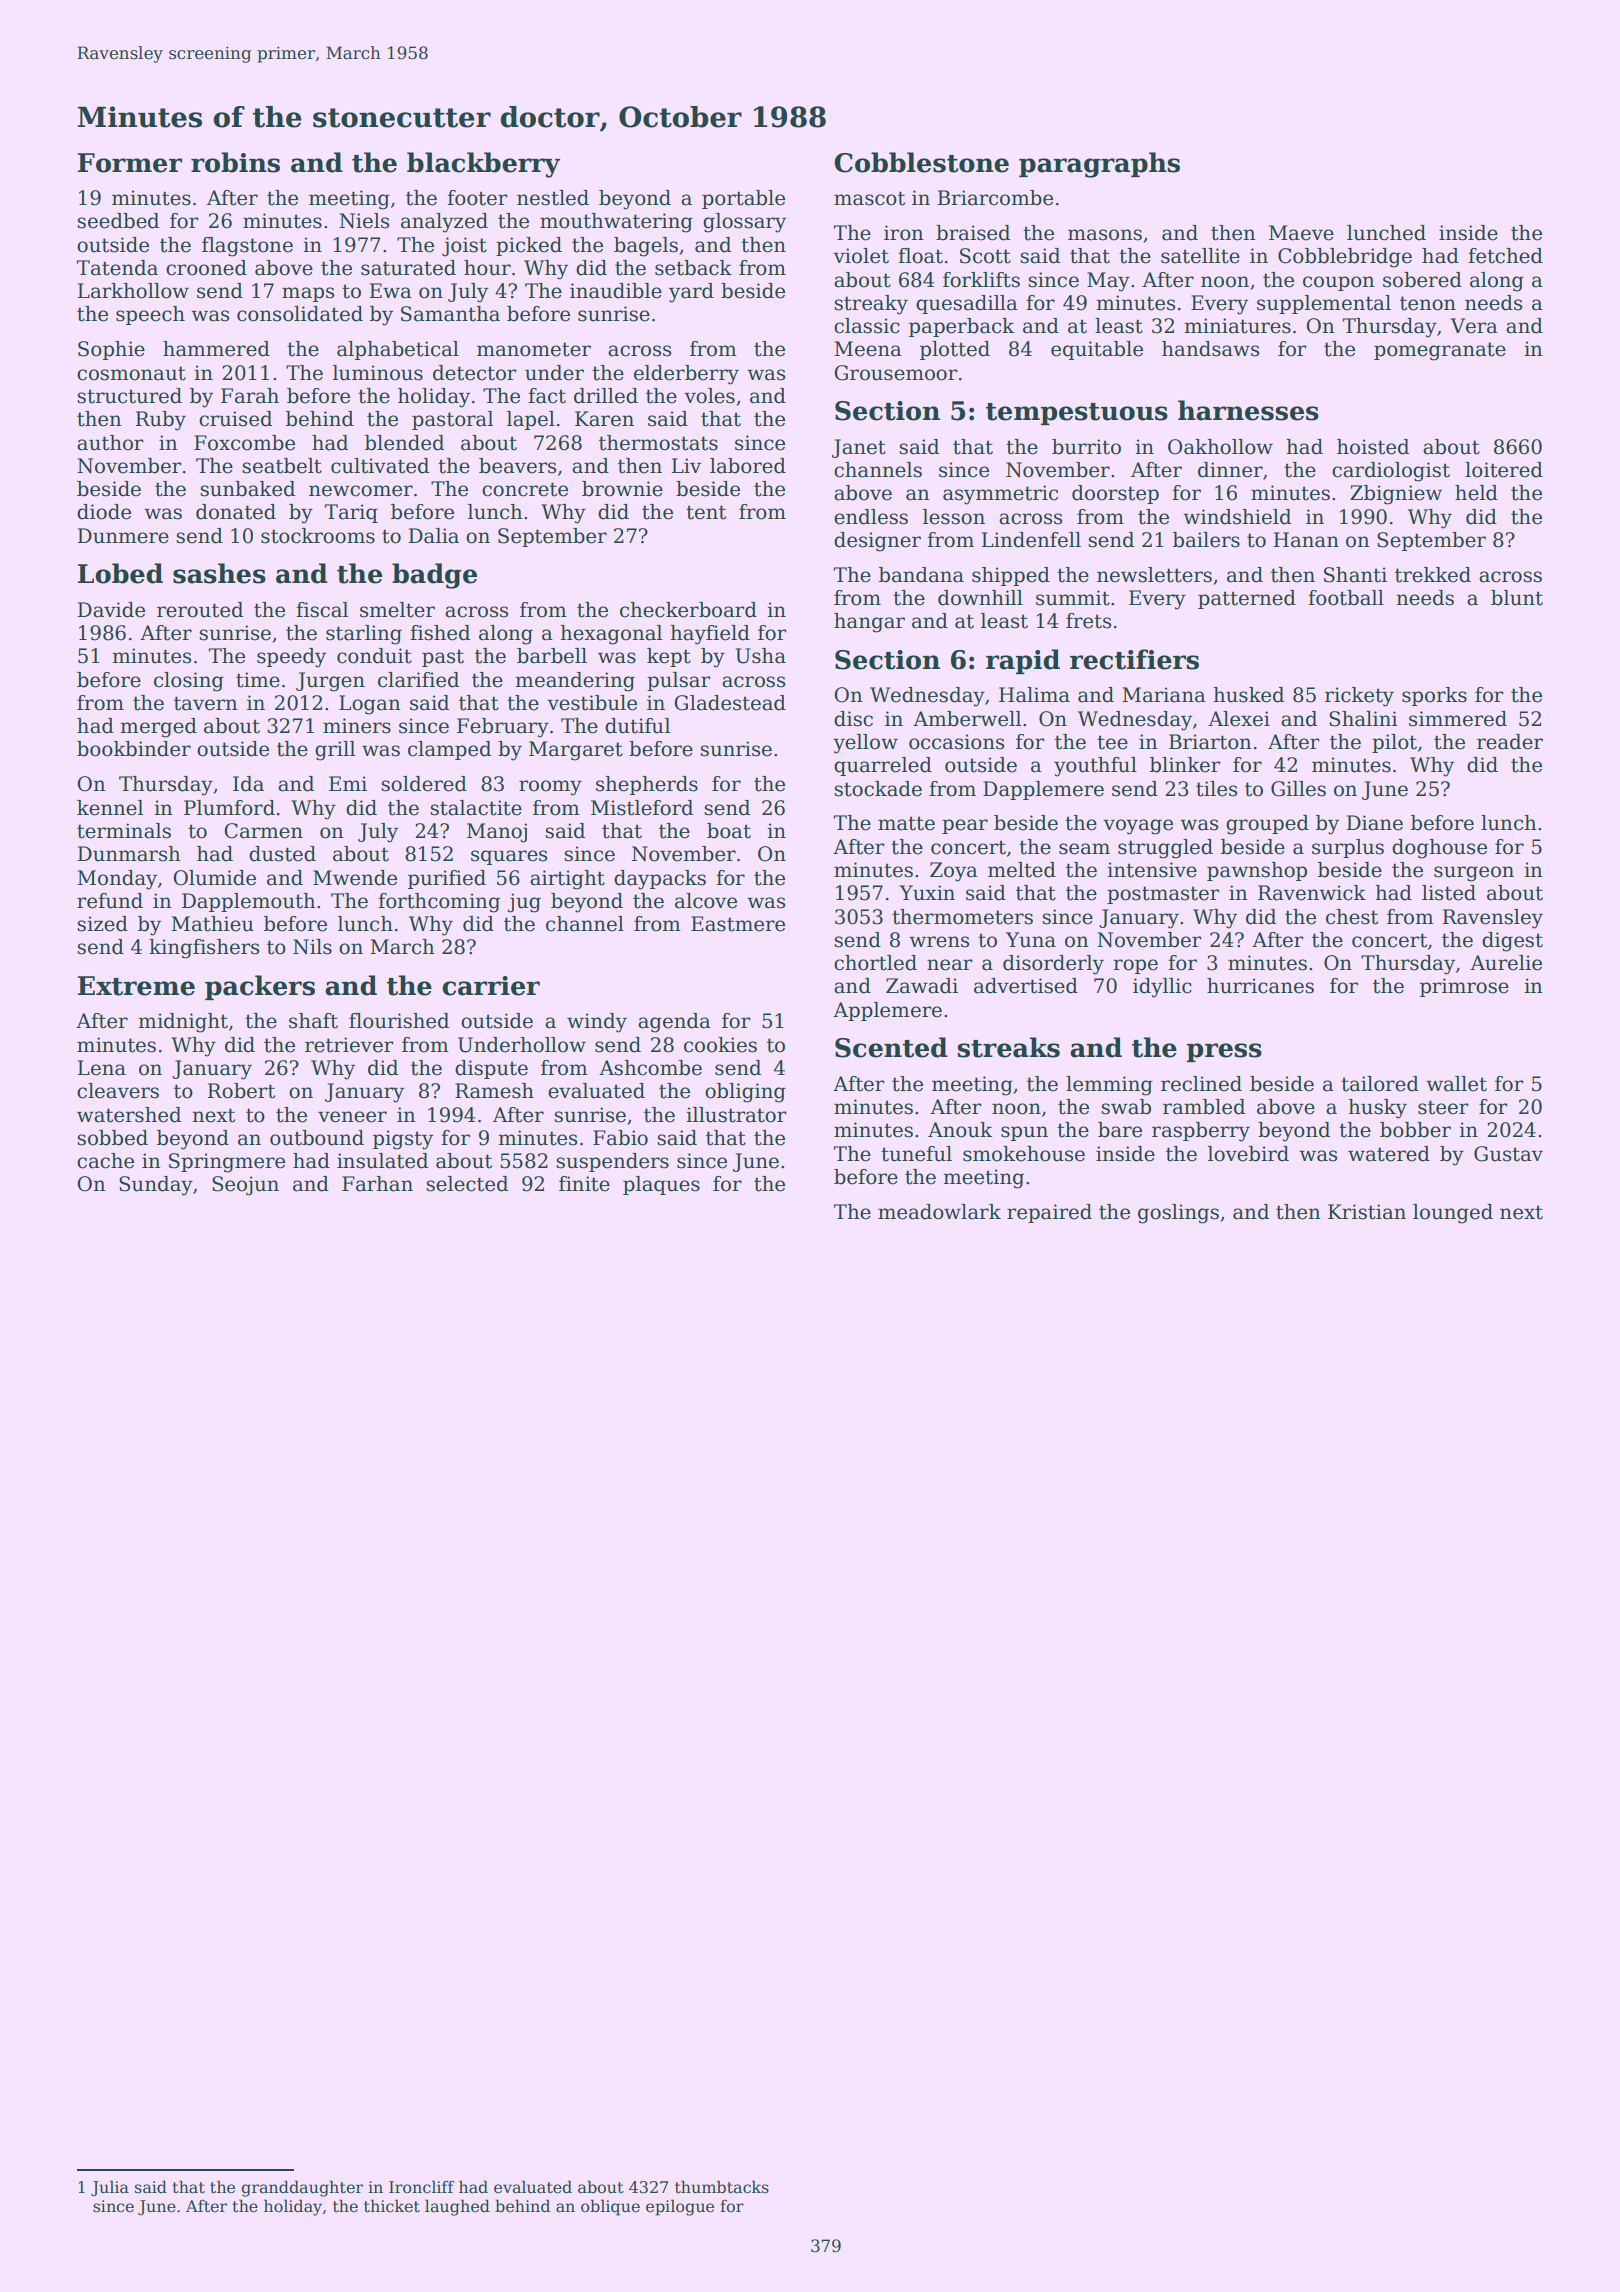 The width and height of the screenshot is (1620, 2292). What do you see at coordinates (973, 233) in the screenshot?
I see `braised` at bounding box center [973, 233].
